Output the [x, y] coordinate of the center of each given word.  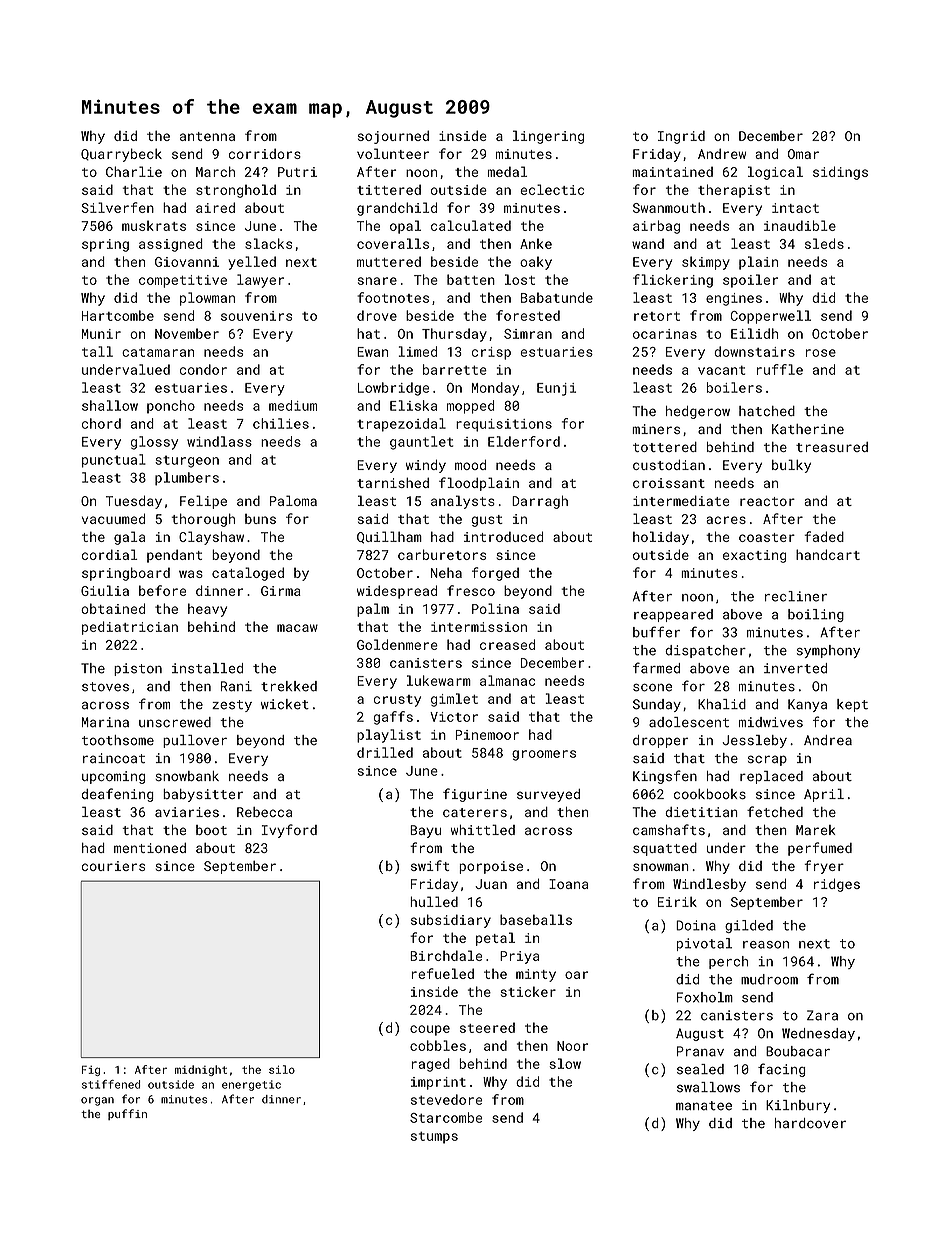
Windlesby [709, 885]
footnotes [393, 297]
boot [211, 830]
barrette [455, 369]
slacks [268, 243]
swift [430, 865]
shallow [110, 405]
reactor [767, 501]
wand [648, 243]
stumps [434, 1138]
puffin [127, 1114]
